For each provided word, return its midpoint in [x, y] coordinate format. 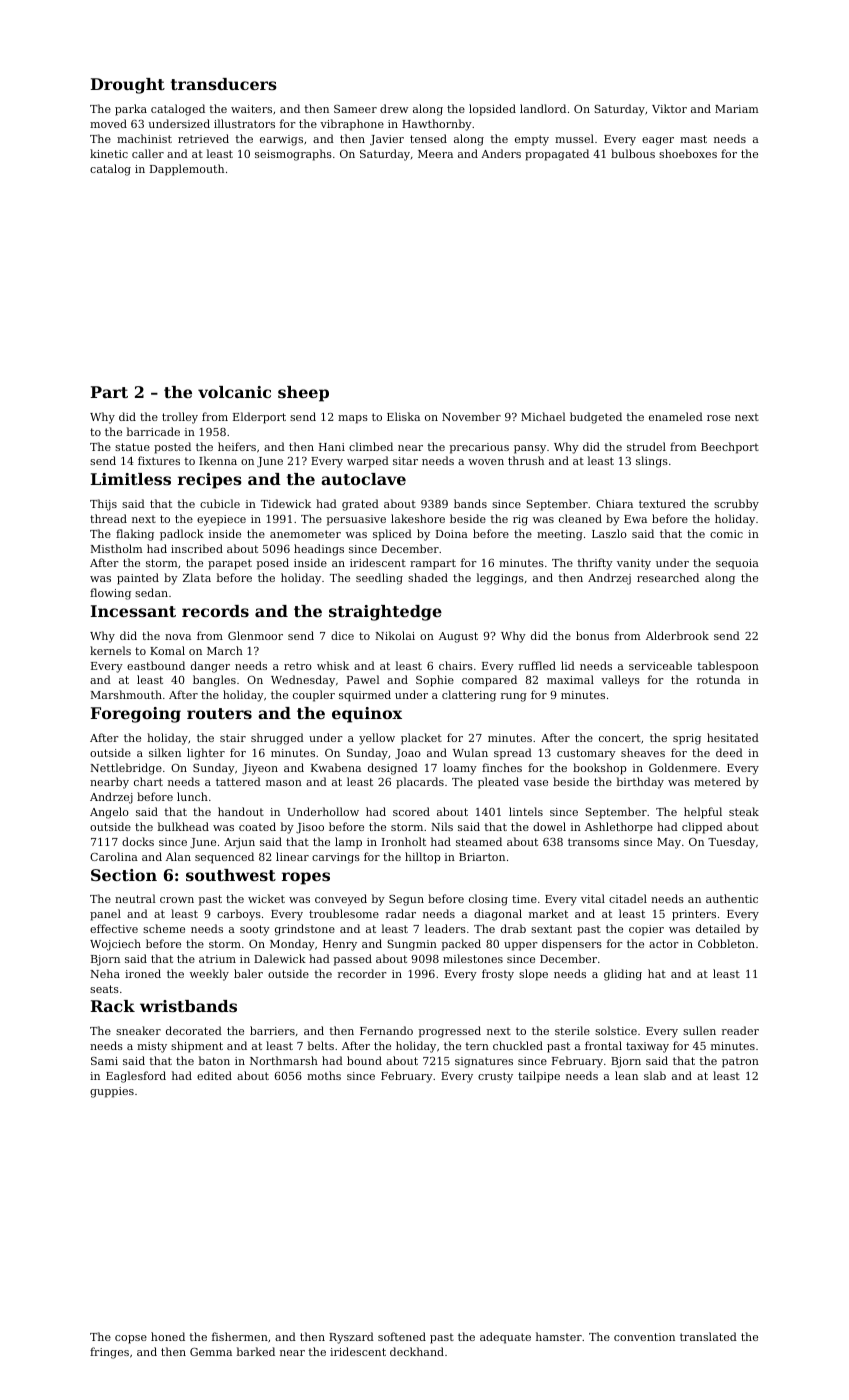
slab [655, 1075]
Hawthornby [437, 125]
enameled [676, 416]
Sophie [435, 681]
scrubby [736, 505]
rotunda [718, 679]
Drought [128, 86]
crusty [495, 1077]
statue [132, 447]
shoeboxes [688, 153]
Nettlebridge [126, 769]
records [215, 611]
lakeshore [418, 518]
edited [214, 1075]
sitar [405, 461]
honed [168, 1336]
